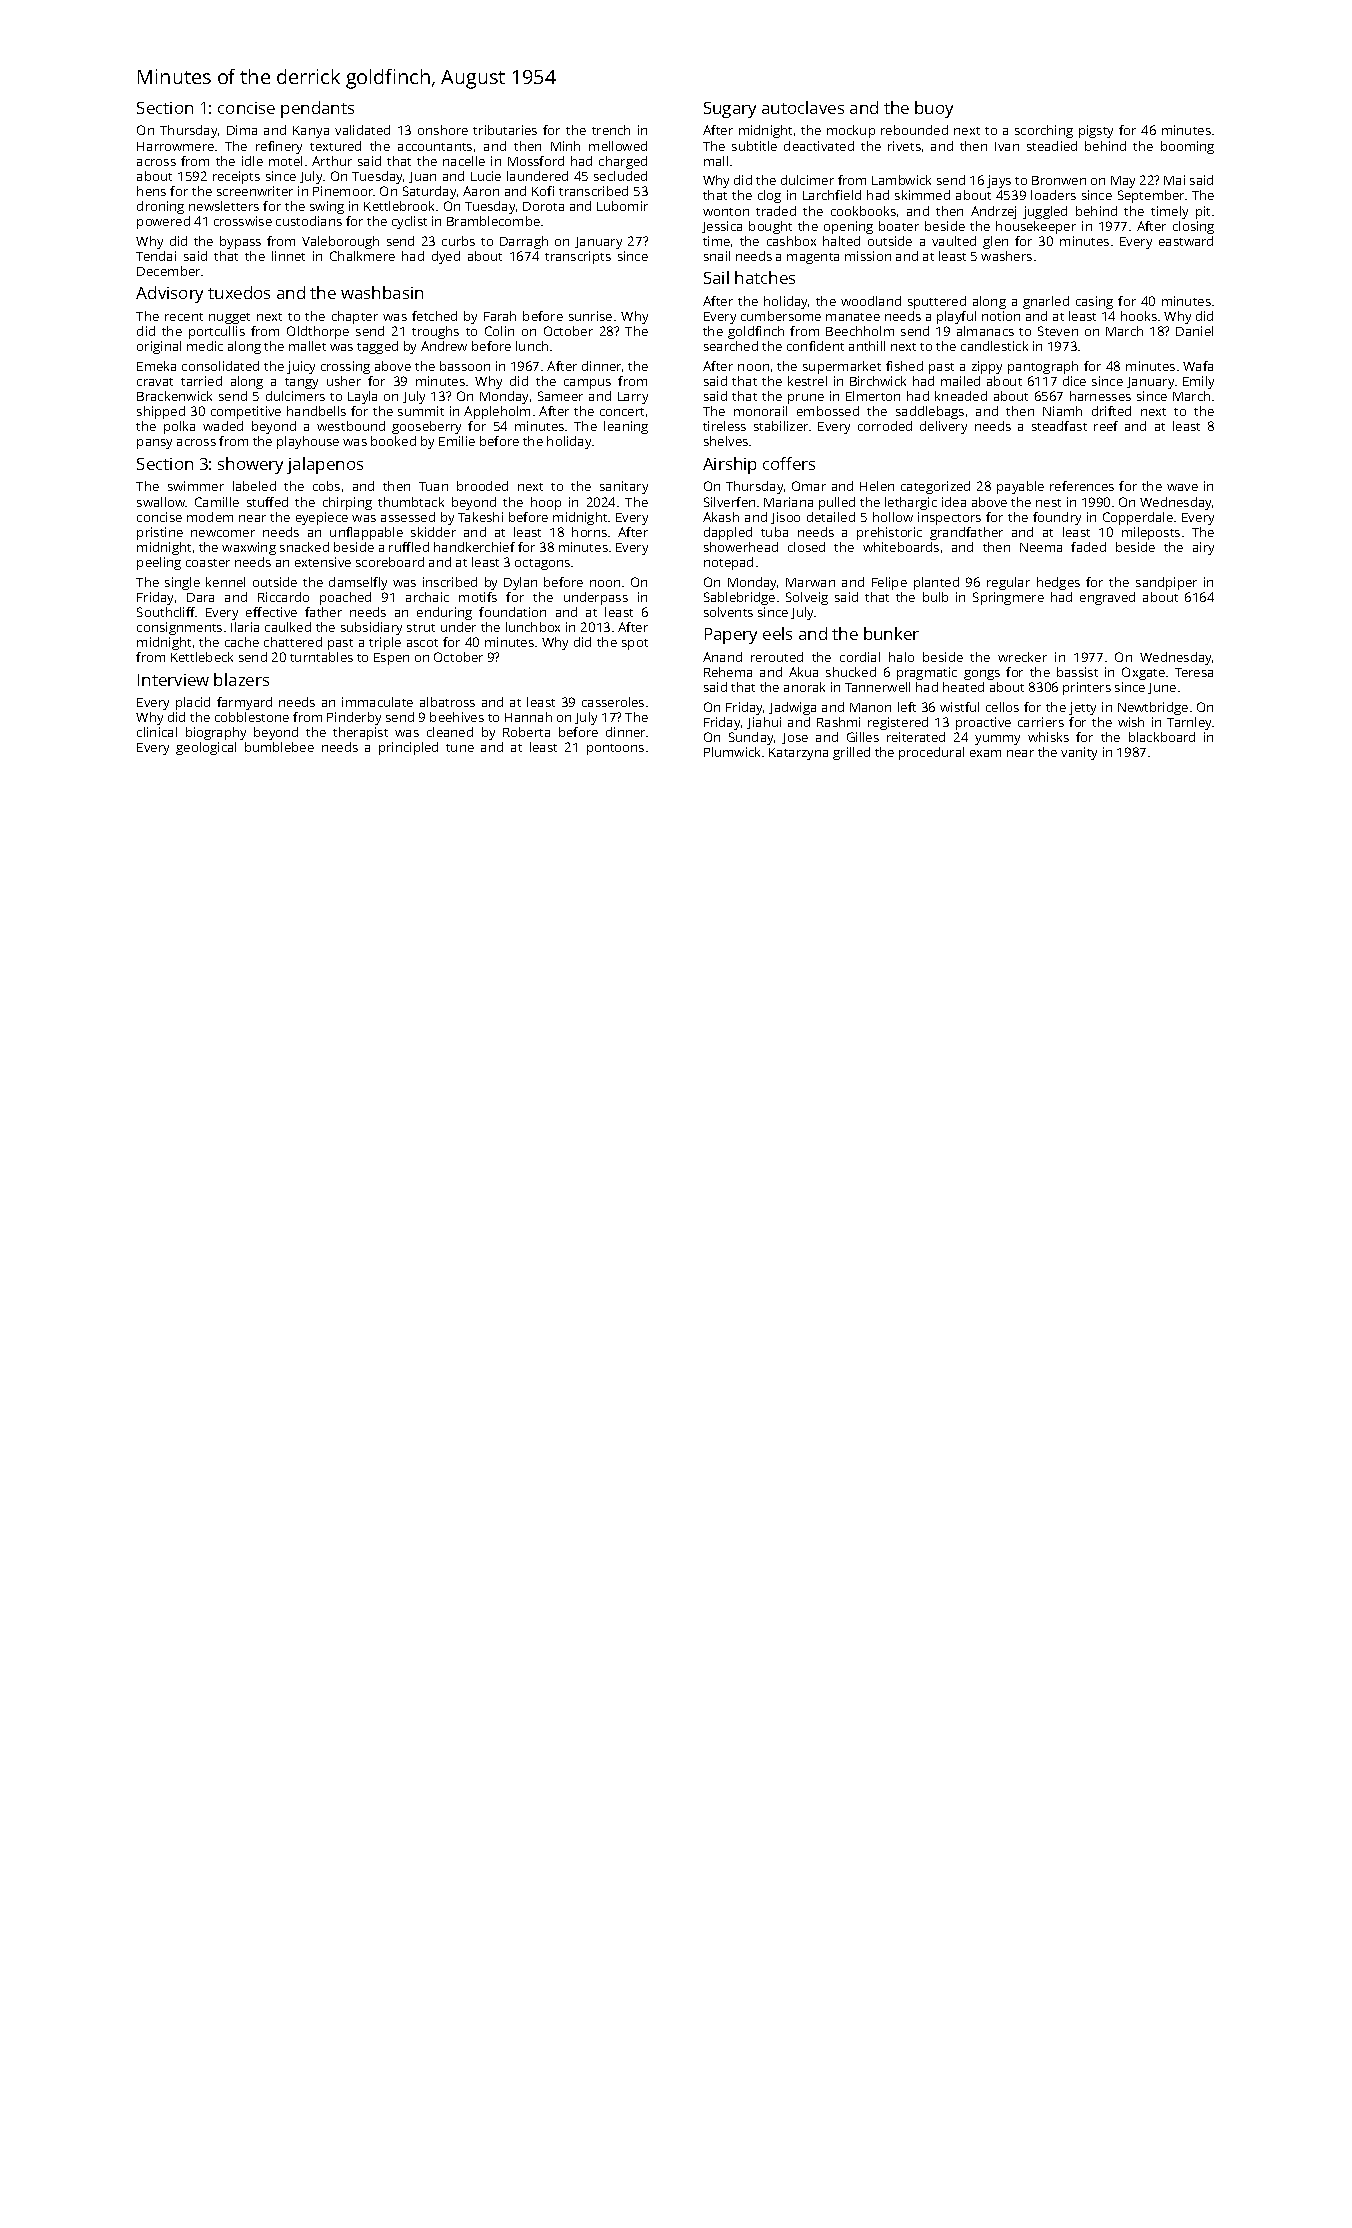  What do you see at coordinates (161, 412) in the screenshot?
I see `shipped` at bounding box center [161, 412].
